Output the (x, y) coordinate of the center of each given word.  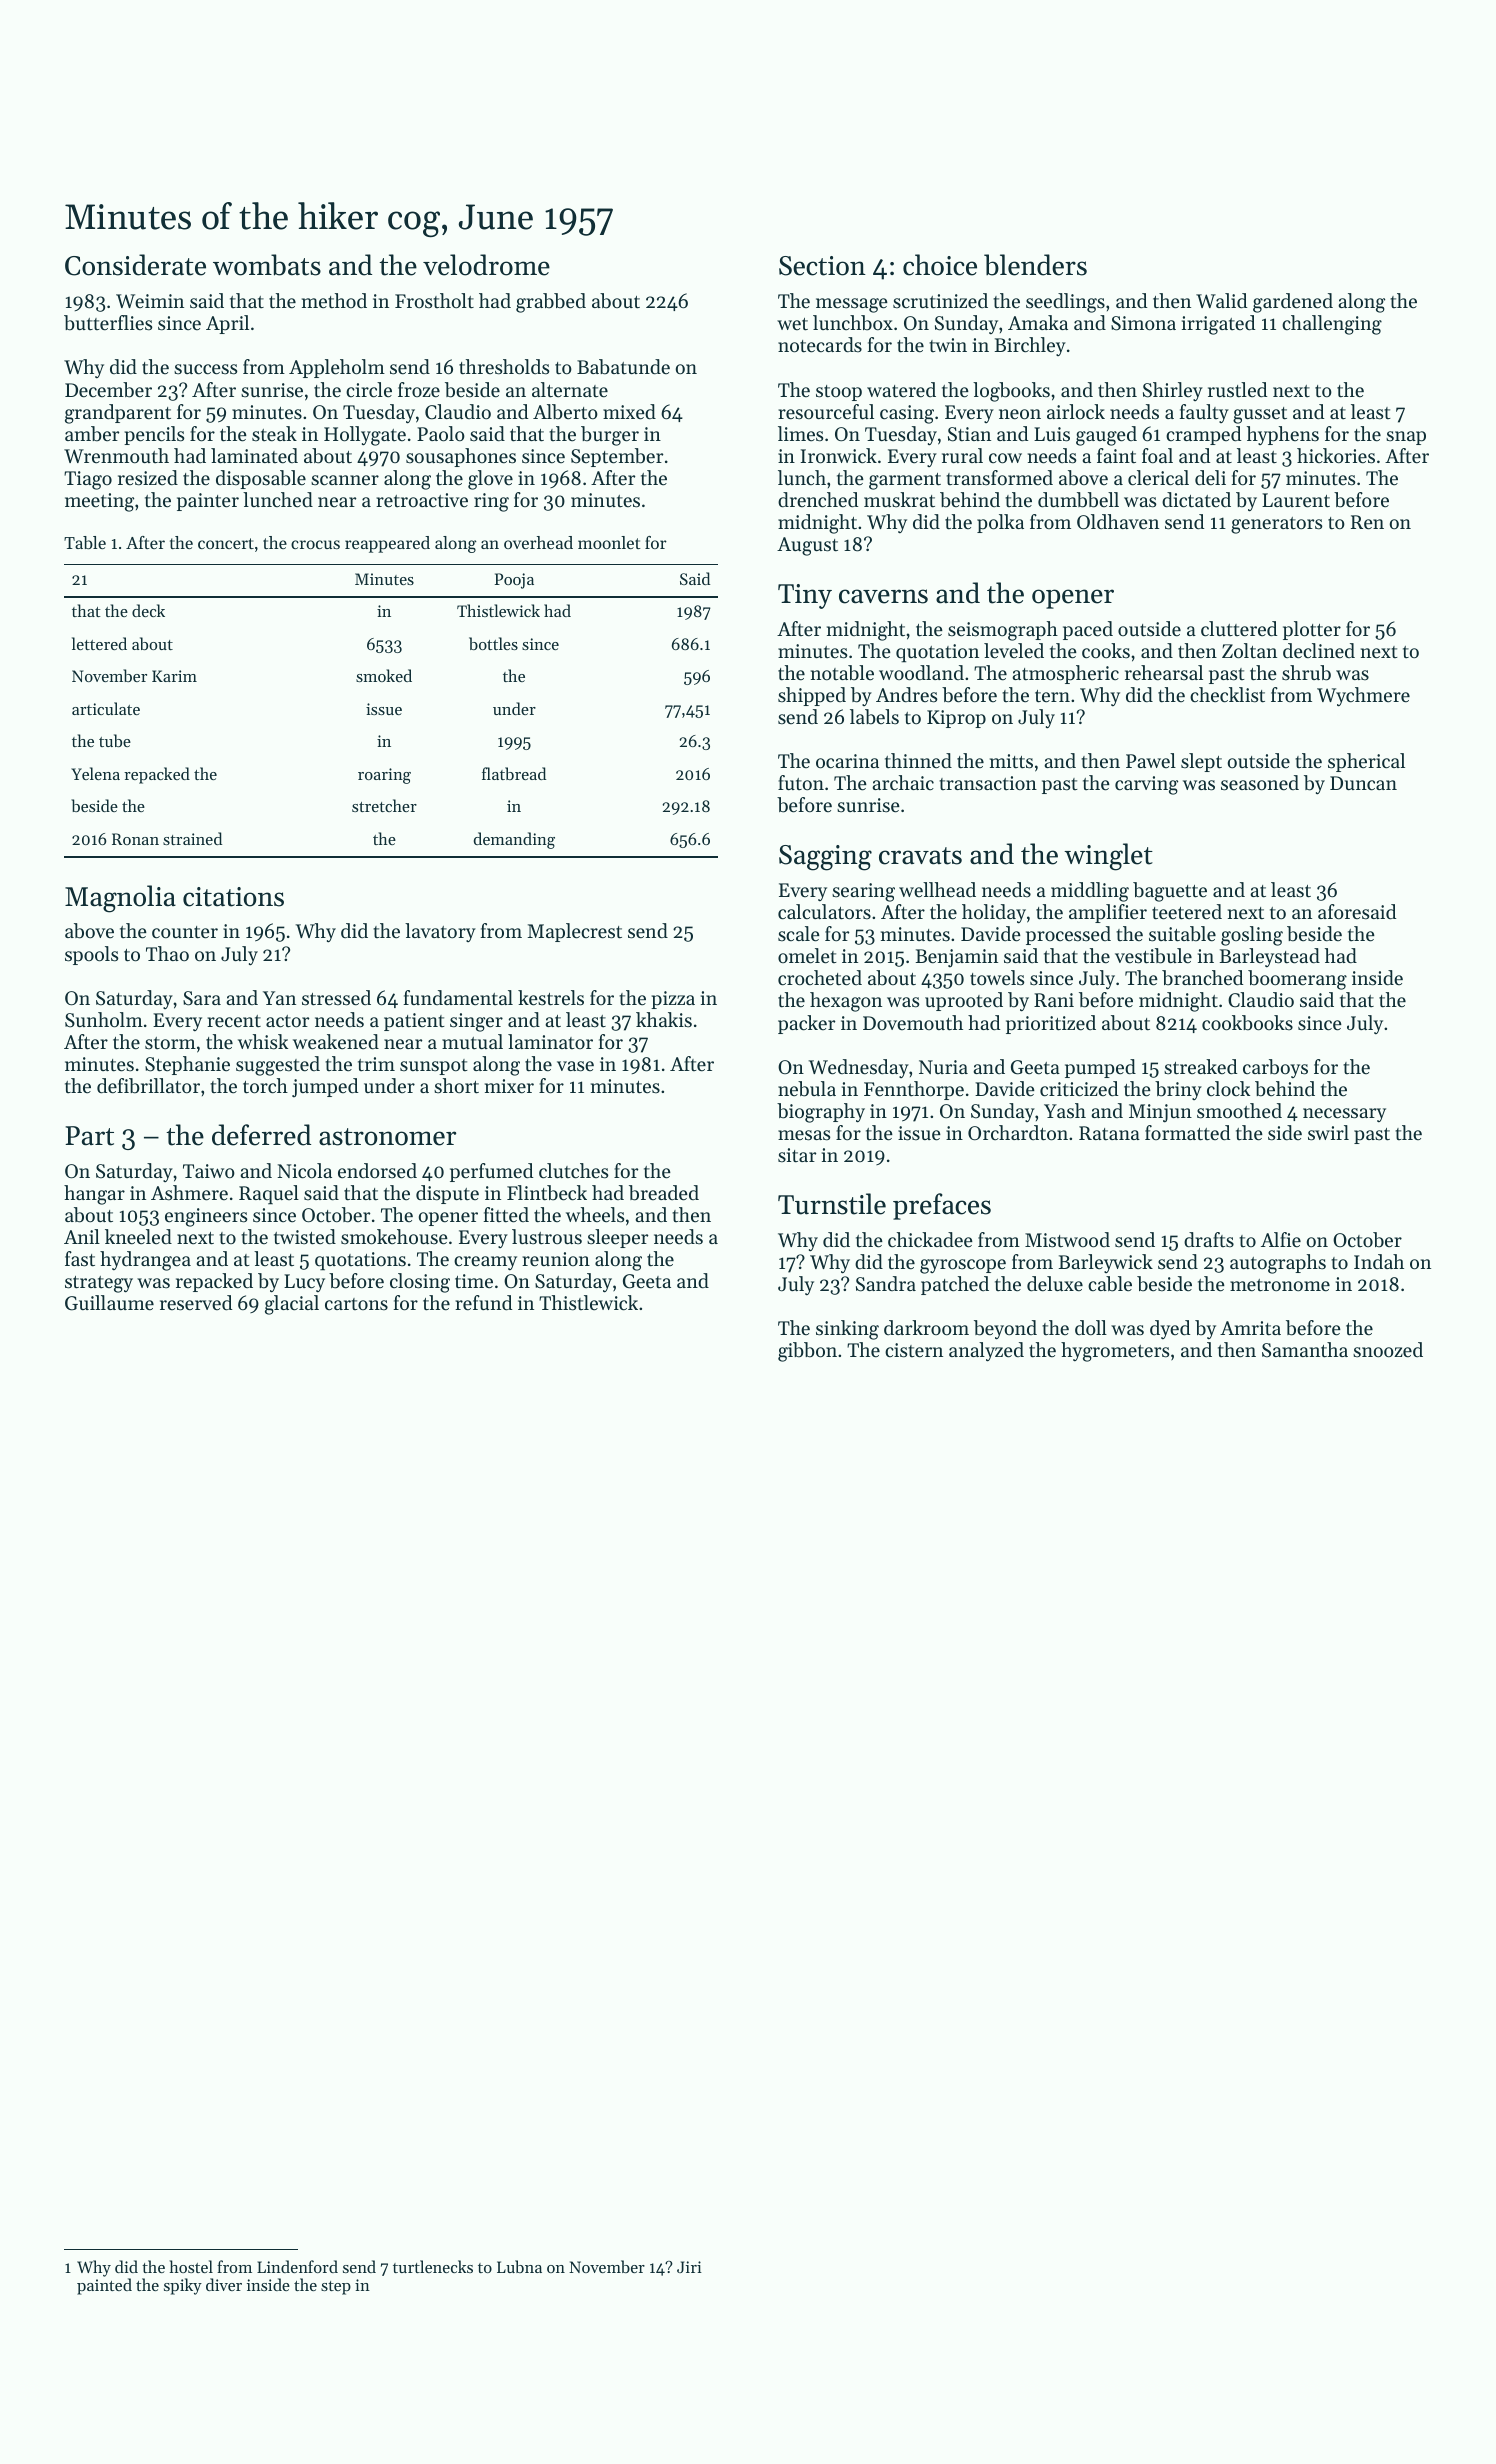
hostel (191, 2266)
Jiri (689, 2267)
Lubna (519, 2266)
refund (483, 1303)
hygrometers (1115, 1352)
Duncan (1363, 783)
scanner (345, 480)
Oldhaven (1118, 522)
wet (792, 324)
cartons (356, 1304)
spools (91, 955)
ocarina (847, 761)
